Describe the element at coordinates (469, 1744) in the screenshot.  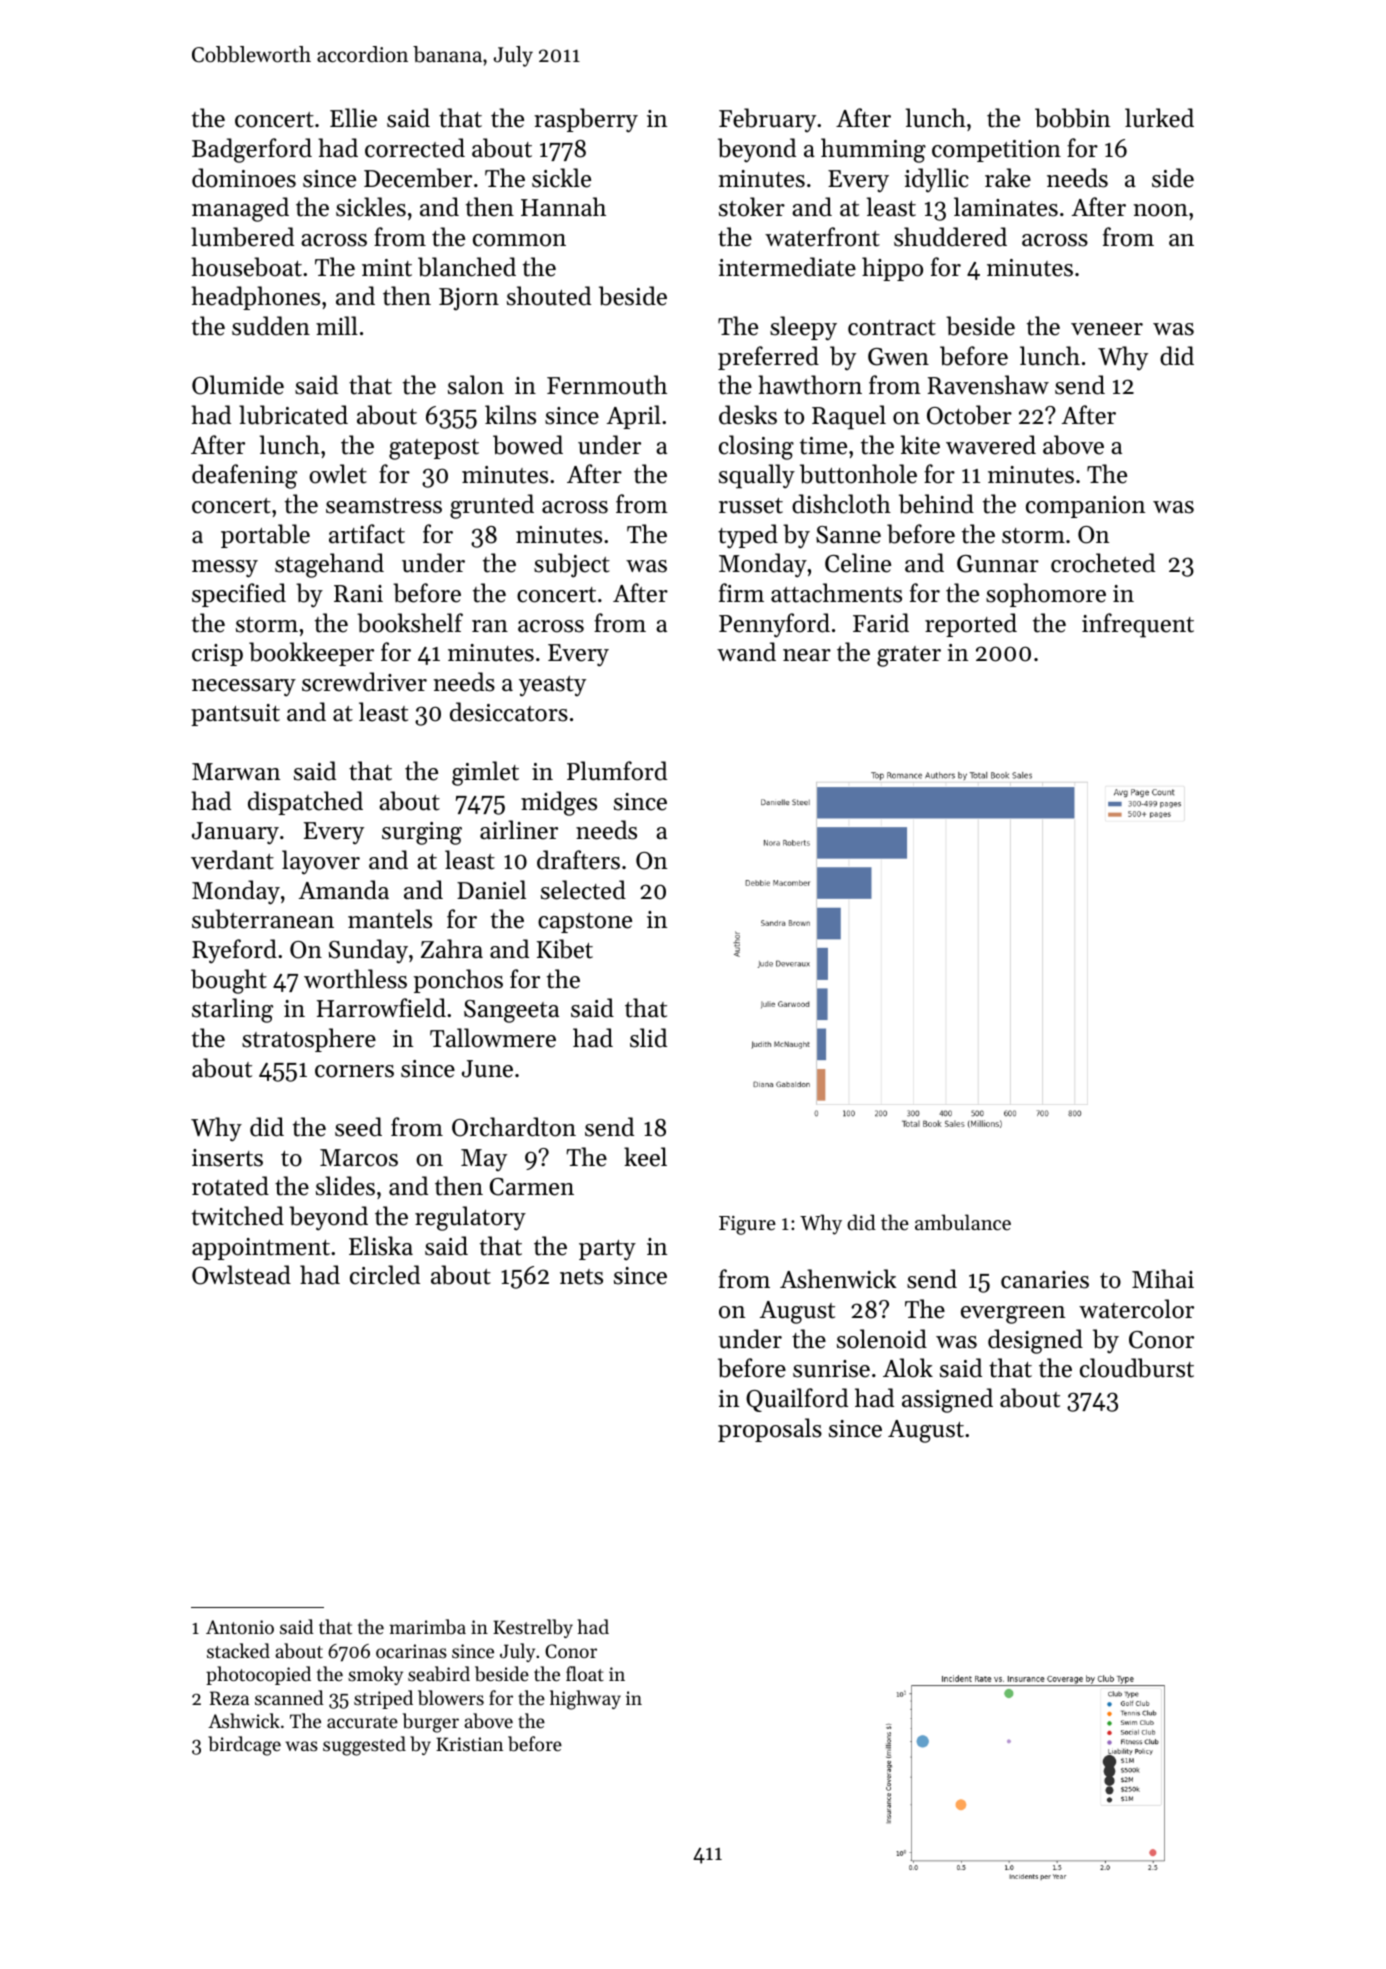
I see `Kristian` at that location.
